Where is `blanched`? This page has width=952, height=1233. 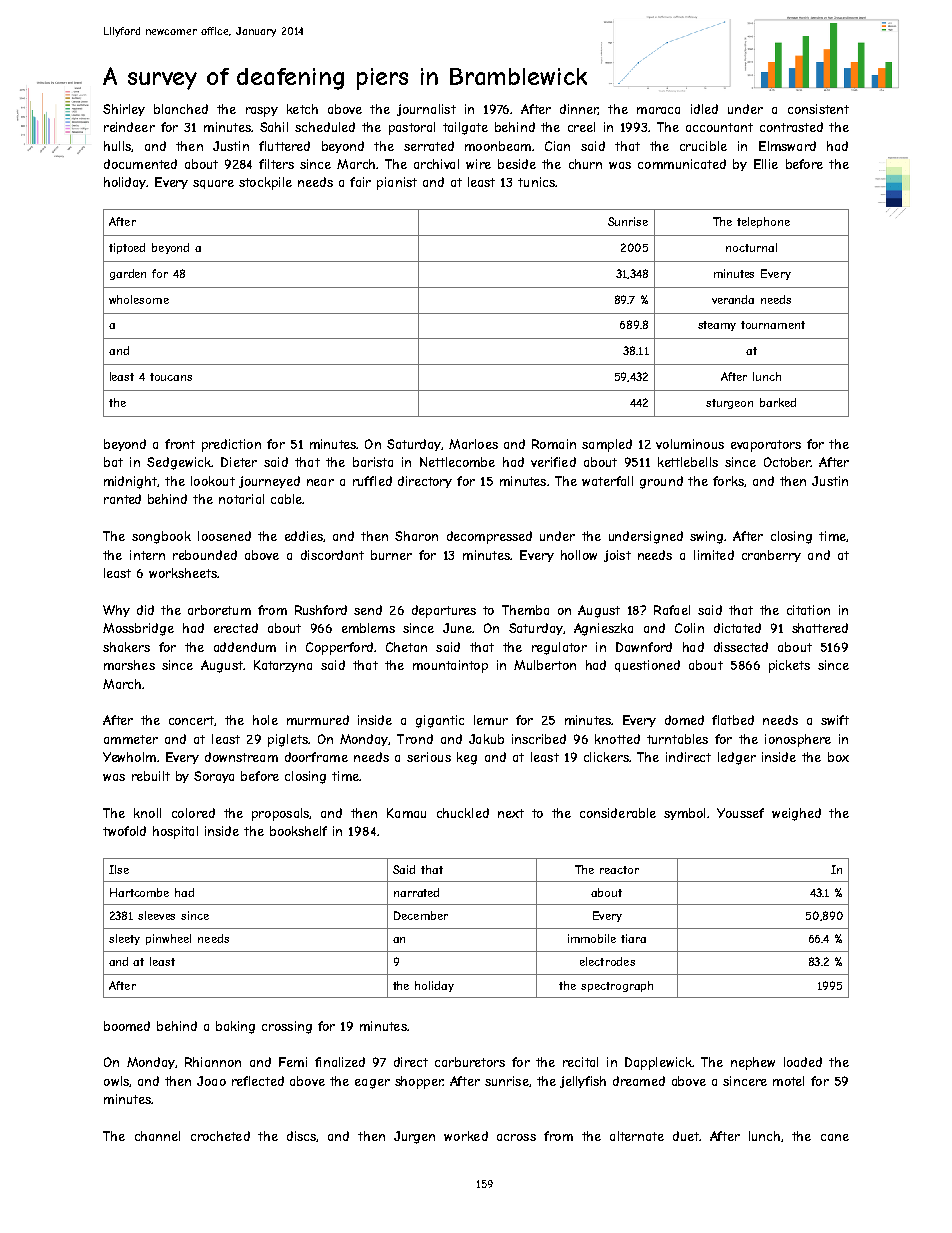 blanched is located at coordinates (181, 109).
